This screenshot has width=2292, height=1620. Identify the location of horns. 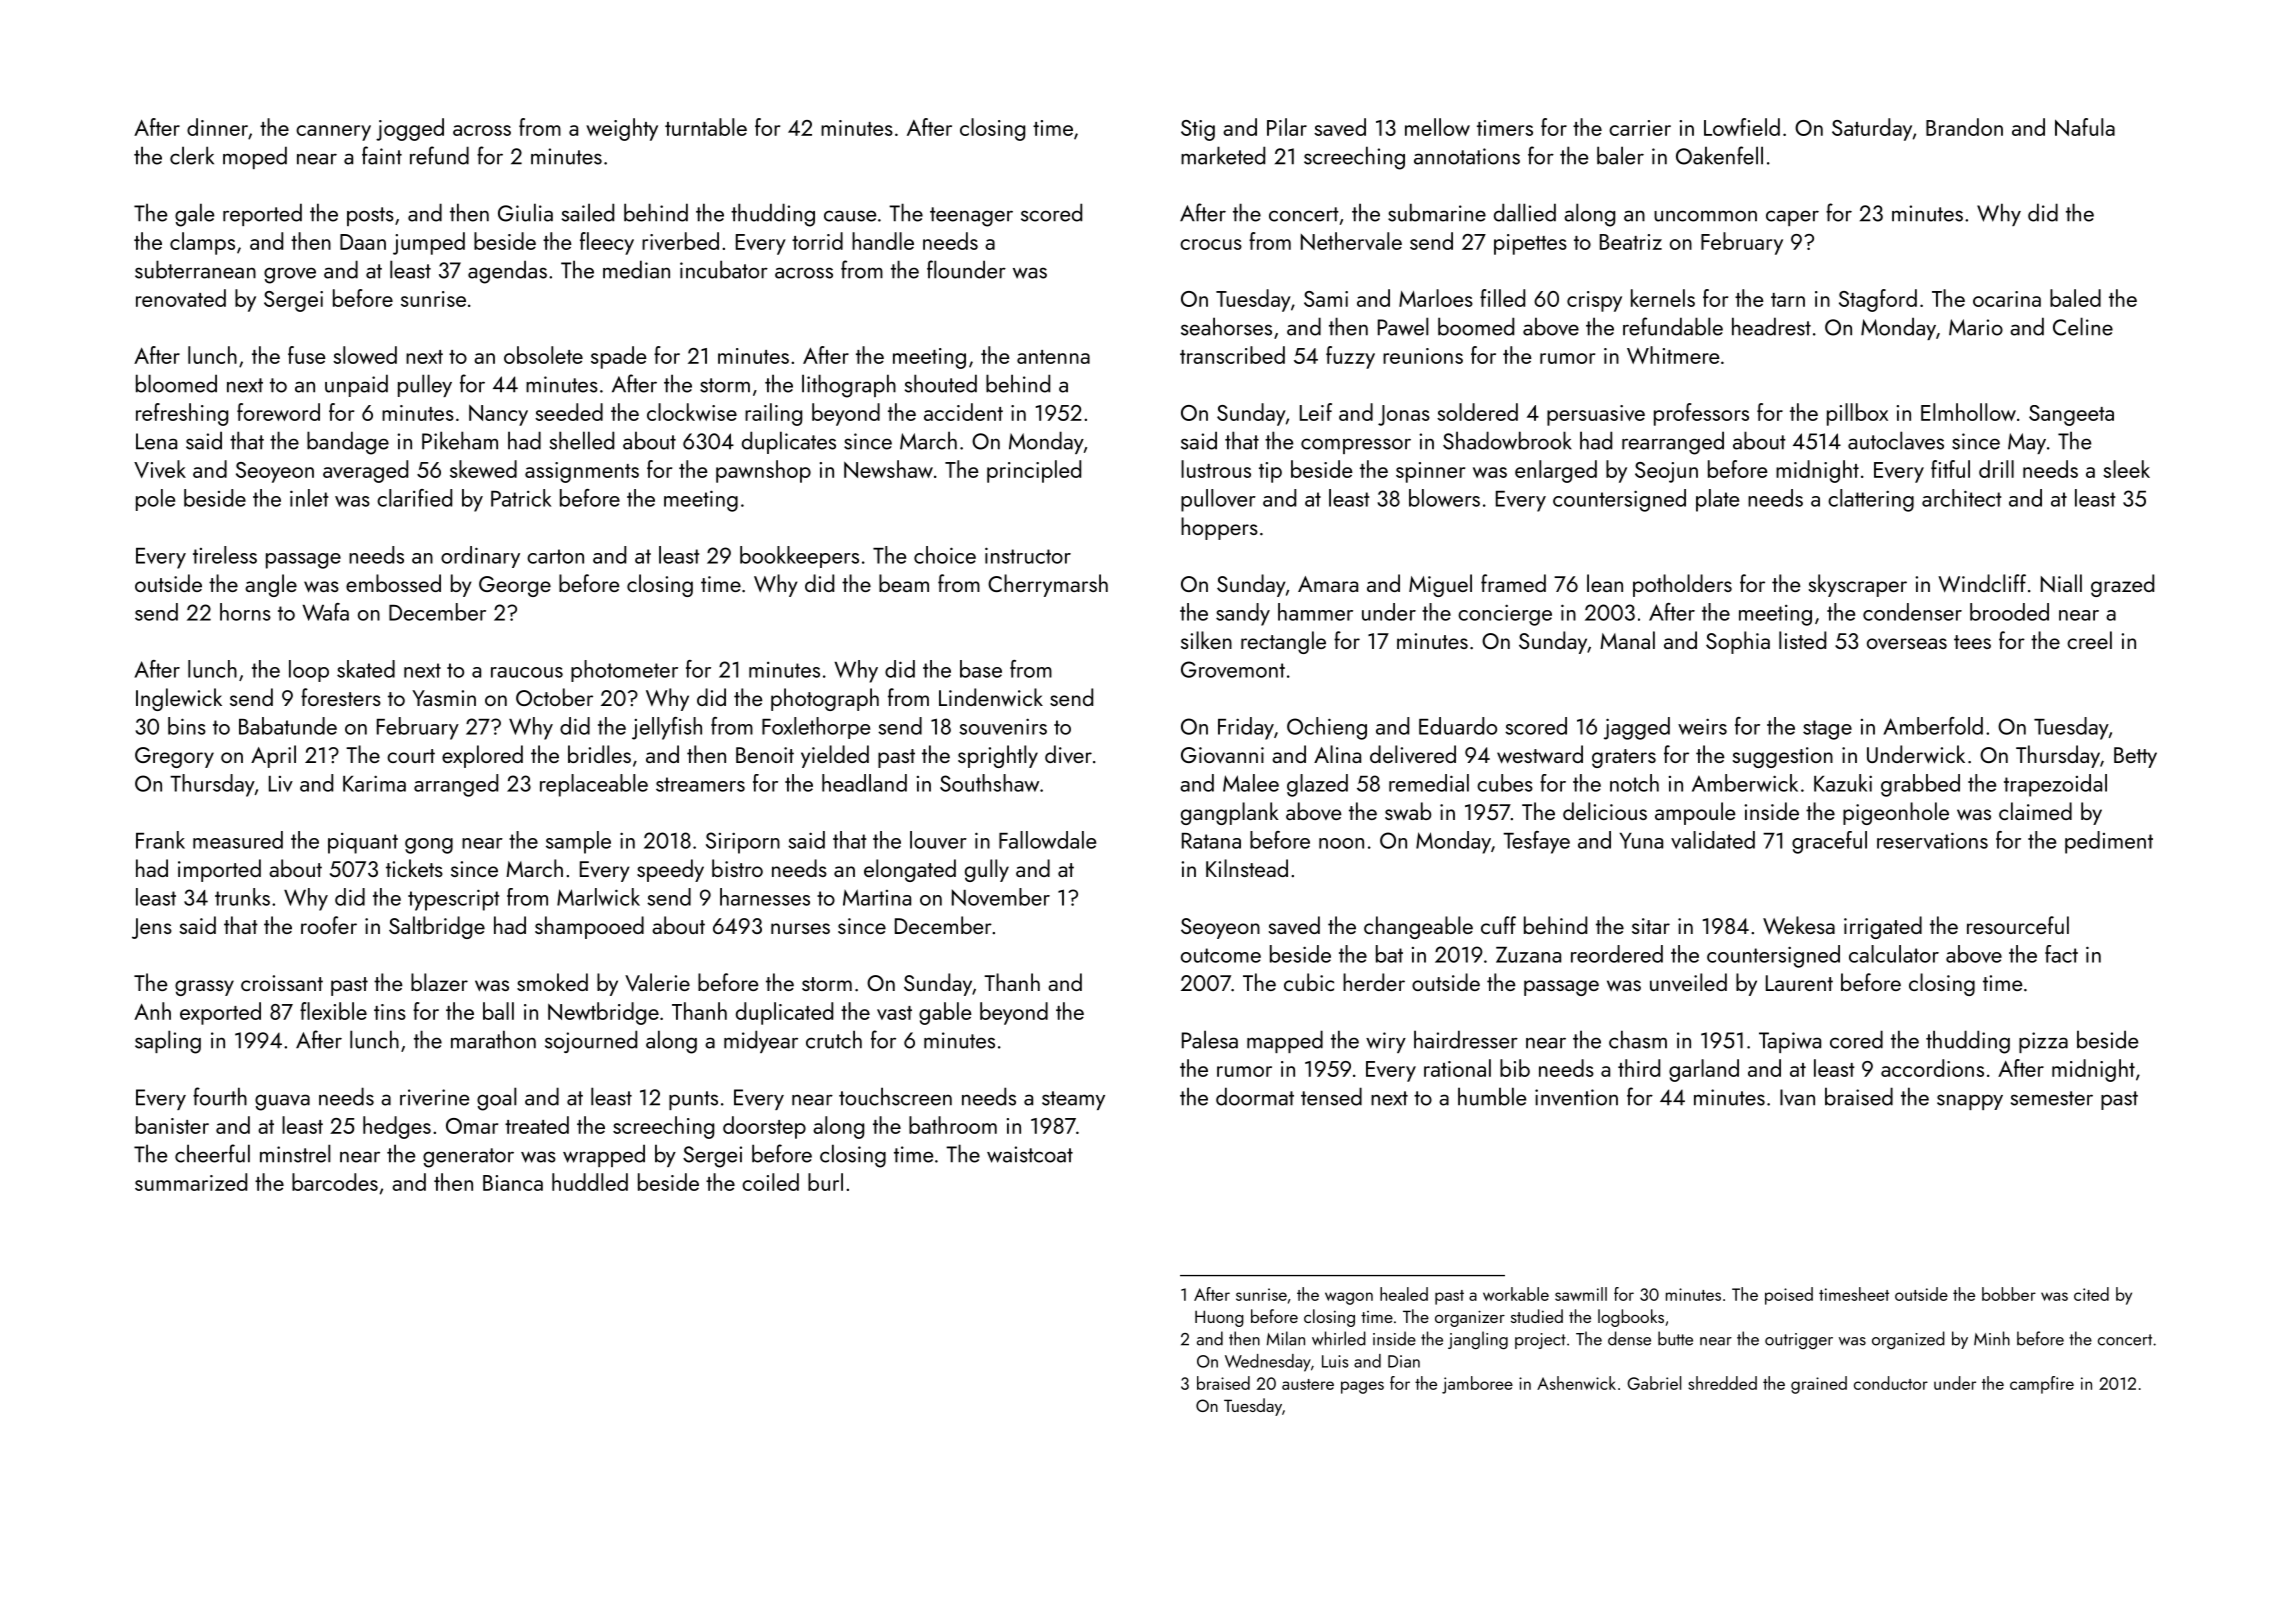
(245, 612).
